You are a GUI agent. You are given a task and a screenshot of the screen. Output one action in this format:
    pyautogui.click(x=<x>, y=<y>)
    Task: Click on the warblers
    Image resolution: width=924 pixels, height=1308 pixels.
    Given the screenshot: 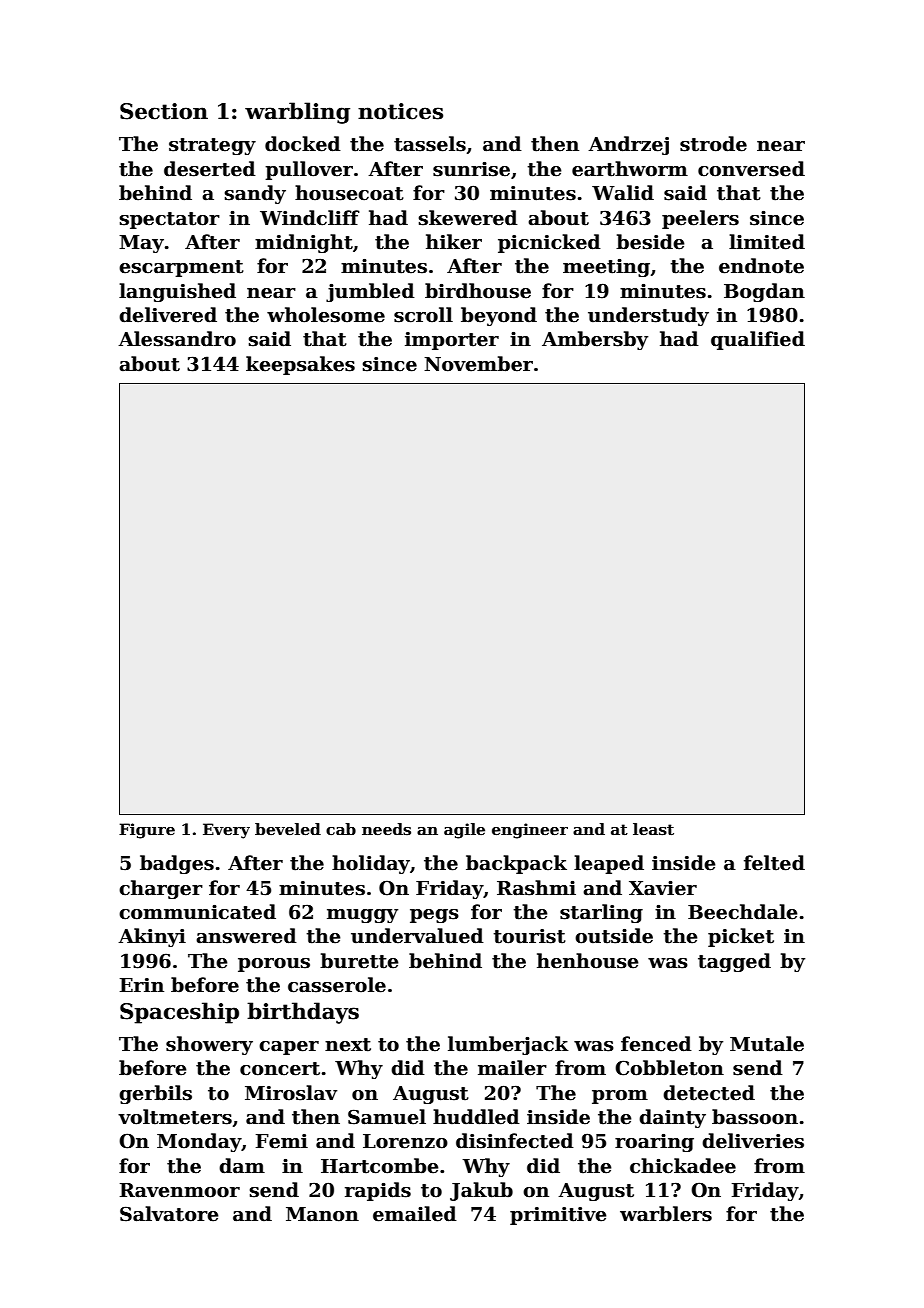 What is the action you would take?
    pyautogui.click(x=666, y=1214)
